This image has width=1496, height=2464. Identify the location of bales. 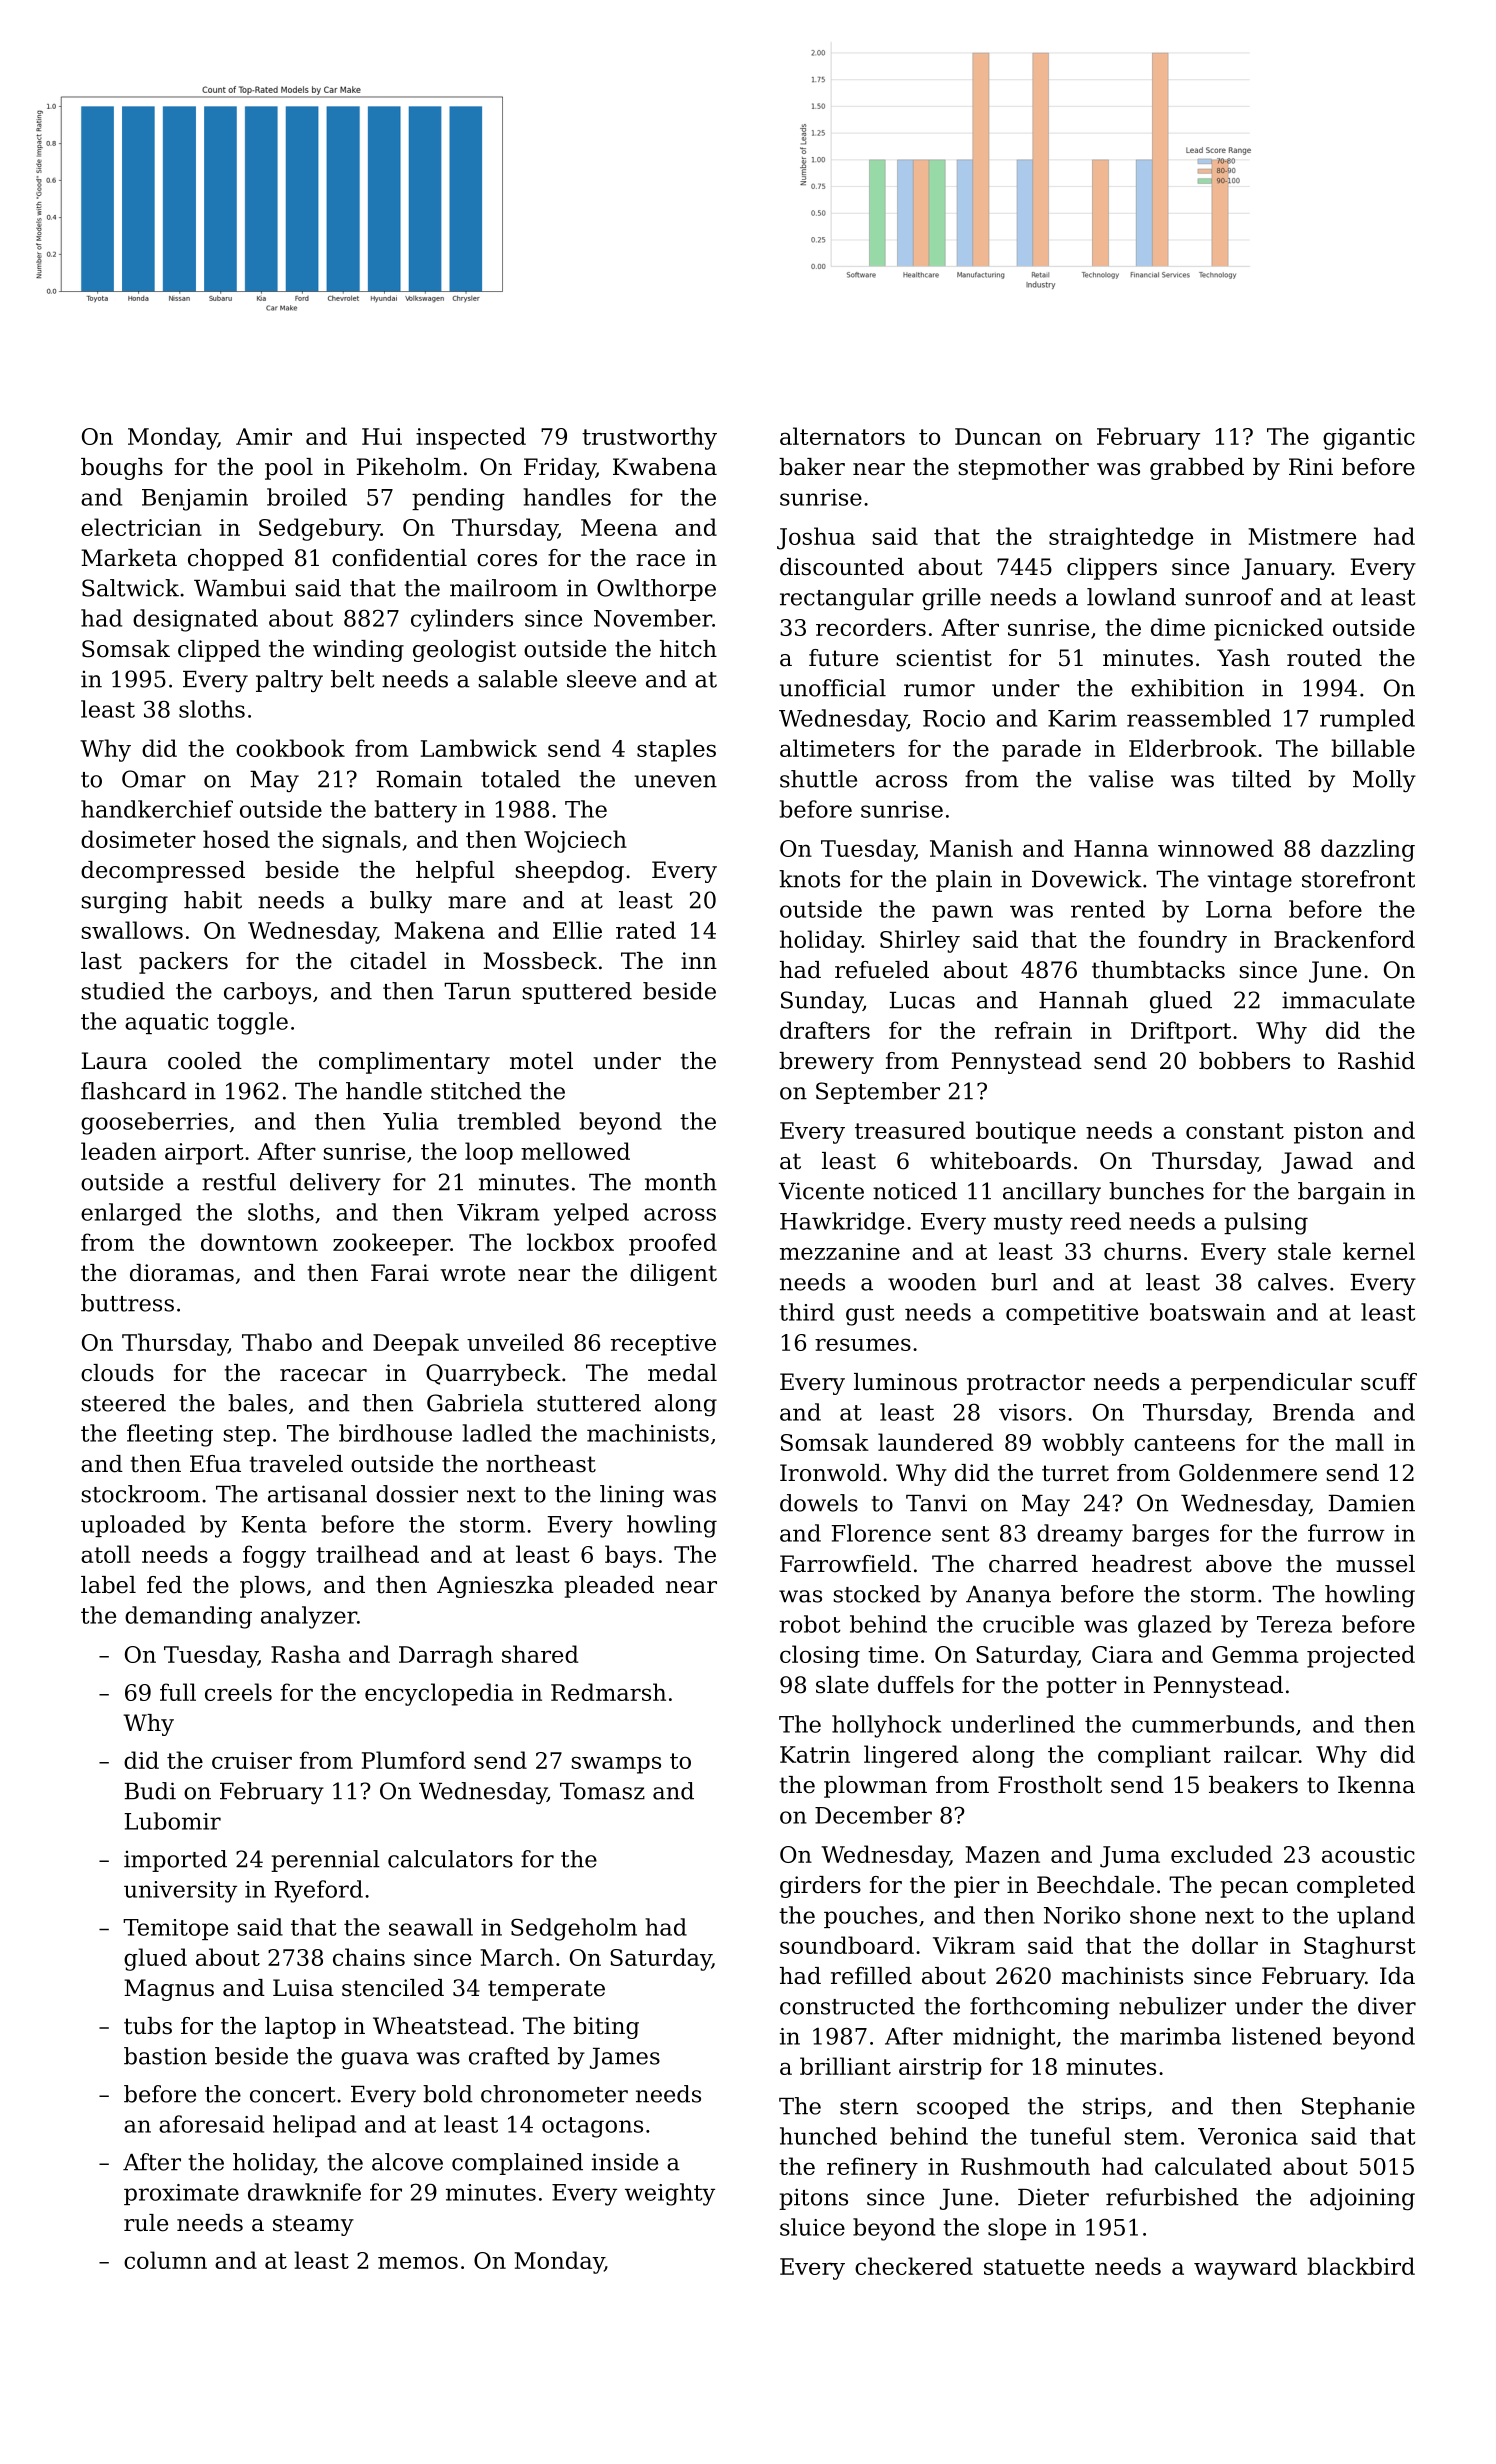
(257, 1403).
